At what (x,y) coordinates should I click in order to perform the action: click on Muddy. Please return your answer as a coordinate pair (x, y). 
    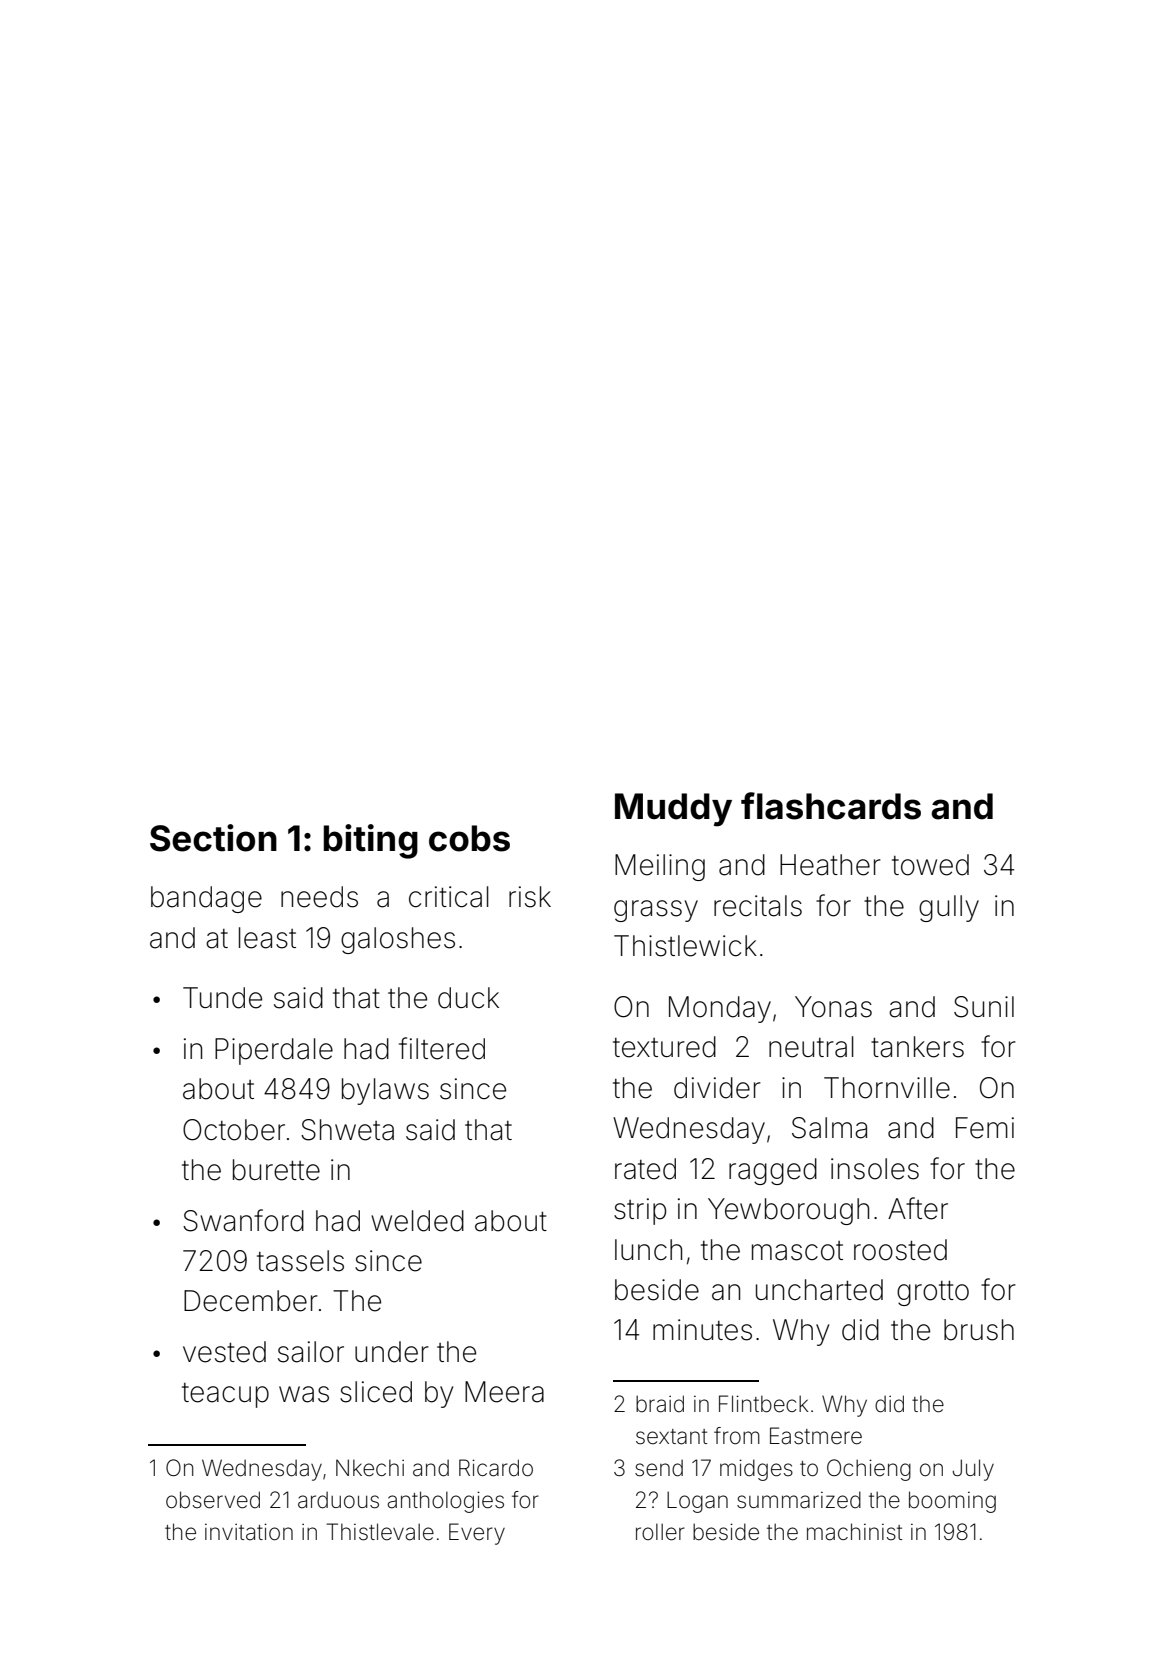
    Looking at the image, I should click on (673, 810).
